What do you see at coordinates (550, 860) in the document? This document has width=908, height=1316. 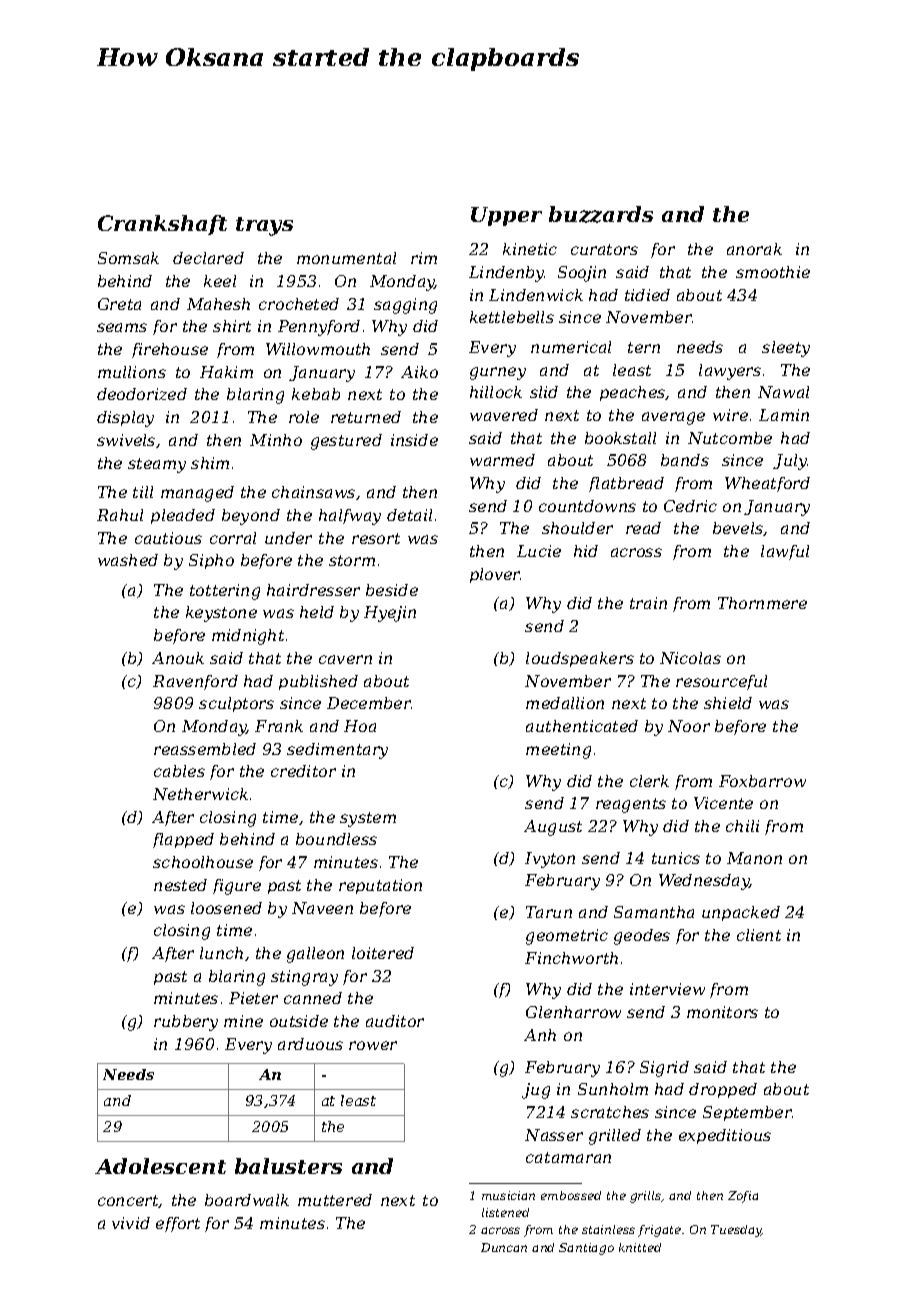 I see `Ivyton` at bounding box center [550, 860].
